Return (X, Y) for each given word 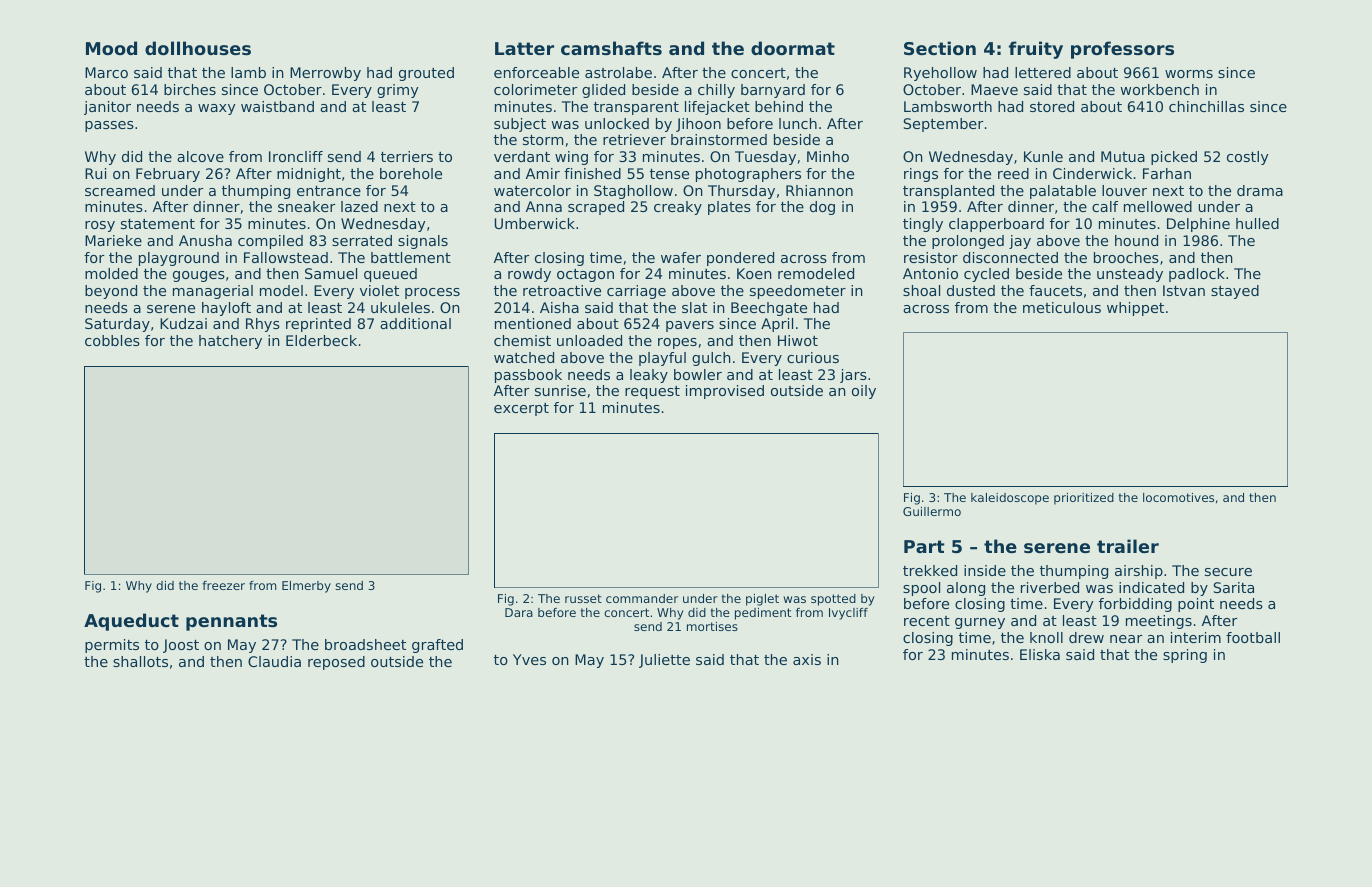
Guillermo (932, 511)
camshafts (611, 48)
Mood (111, 48)
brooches (1126, 257)
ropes (677, 343)
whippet (1135, 309)
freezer (223, 585)
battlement (411, 257)
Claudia (274, 661)
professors (1122, 50)
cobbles (112, 340)
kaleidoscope (1010, 499)
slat (694, 307)
